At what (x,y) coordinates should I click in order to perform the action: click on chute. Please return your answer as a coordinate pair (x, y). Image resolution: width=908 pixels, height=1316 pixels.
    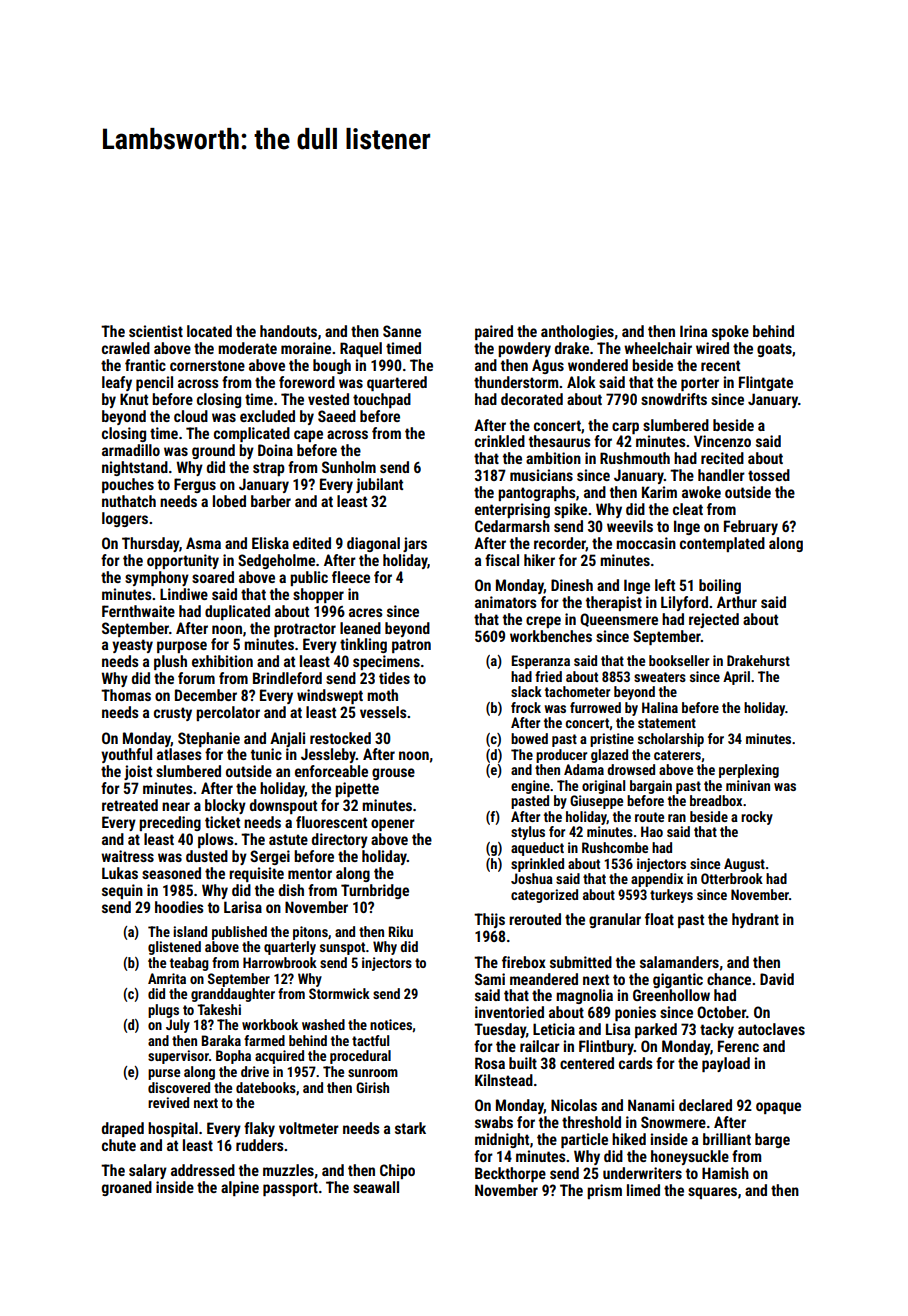
    Looking at the image, I should click on (119, 1145).
